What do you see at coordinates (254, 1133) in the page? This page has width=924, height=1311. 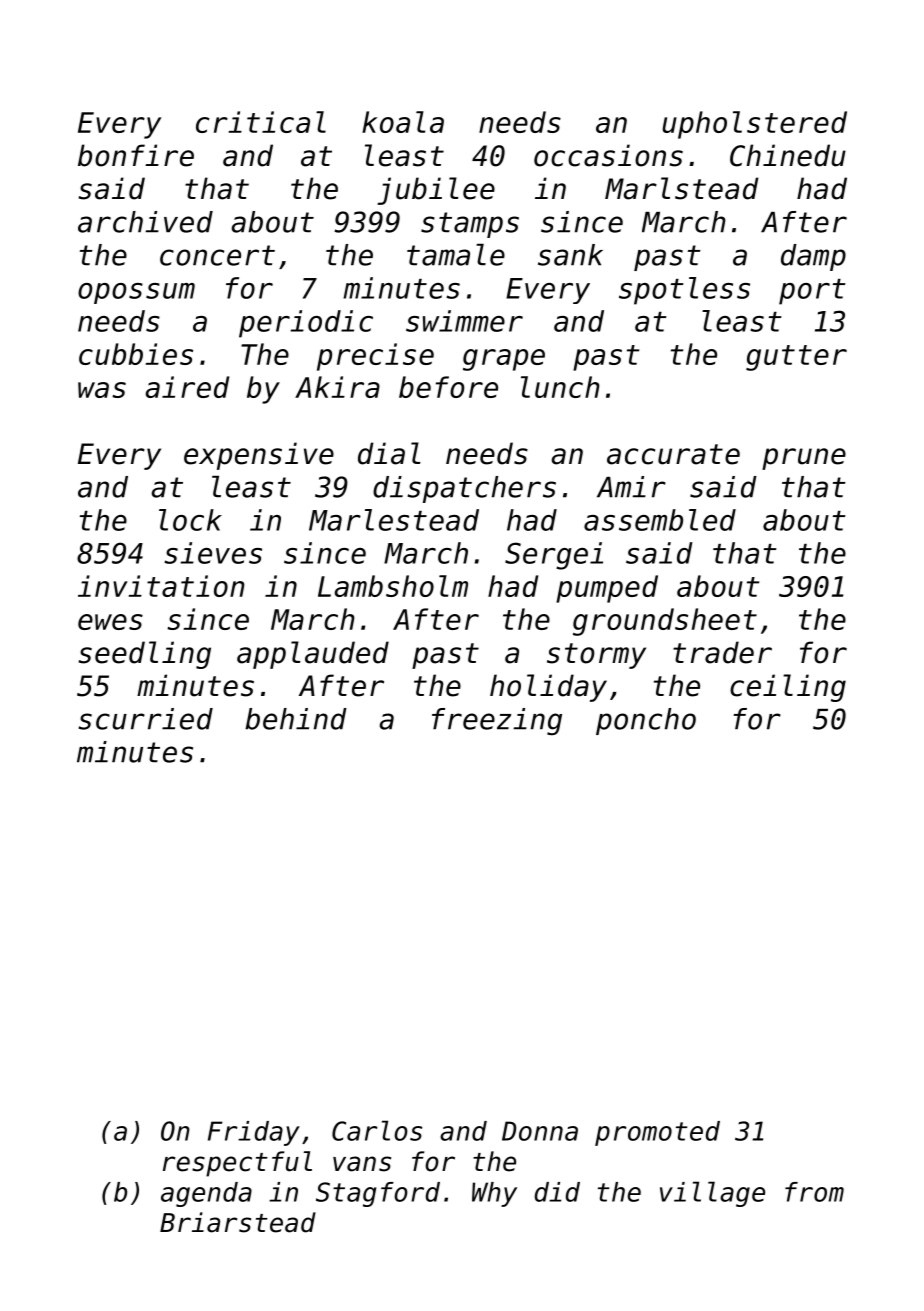 I see `Friday` at bounding box center [254, 1133].
